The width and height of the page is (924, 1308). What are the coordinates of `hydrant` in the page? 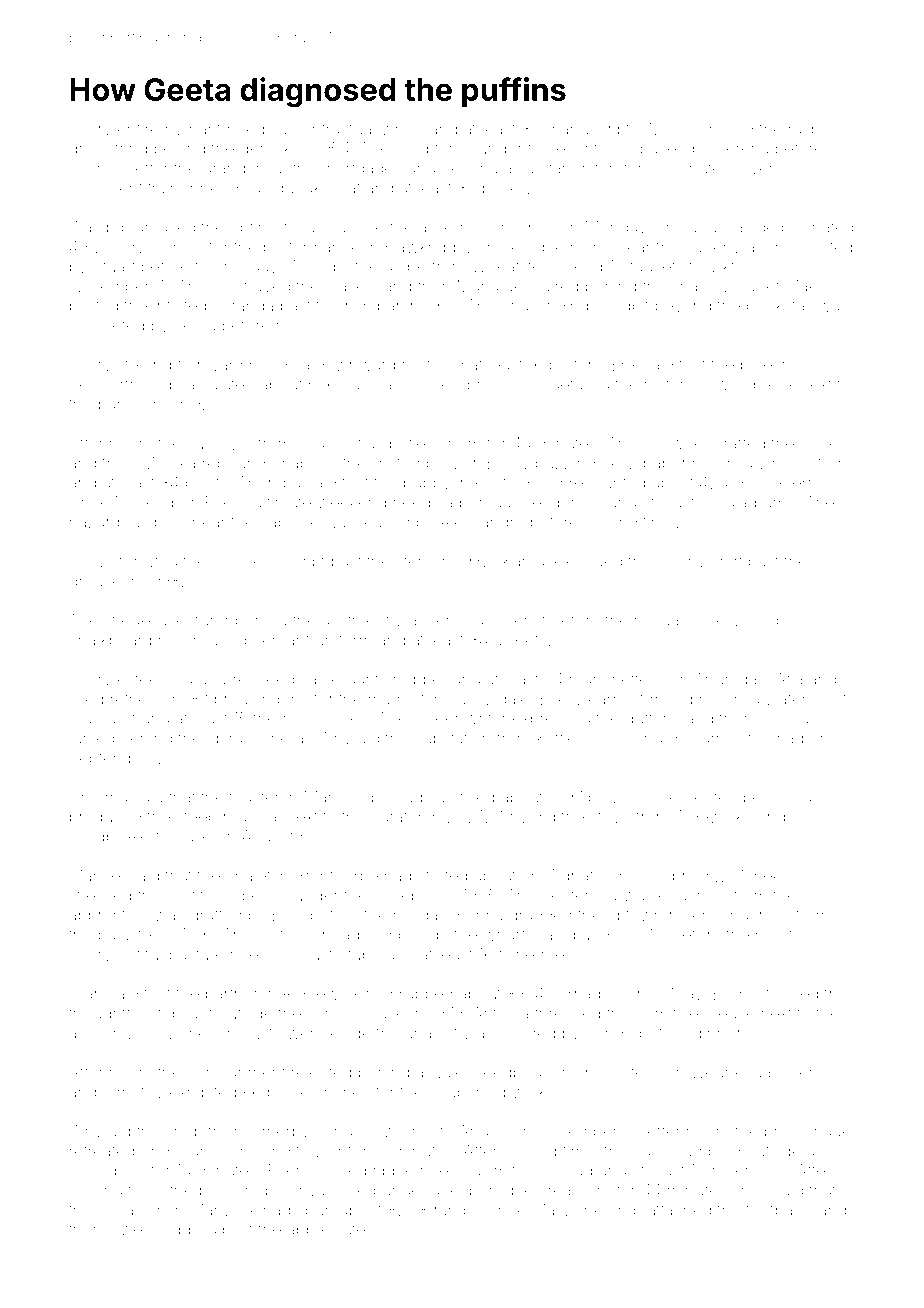 It's located at (193, 131).
